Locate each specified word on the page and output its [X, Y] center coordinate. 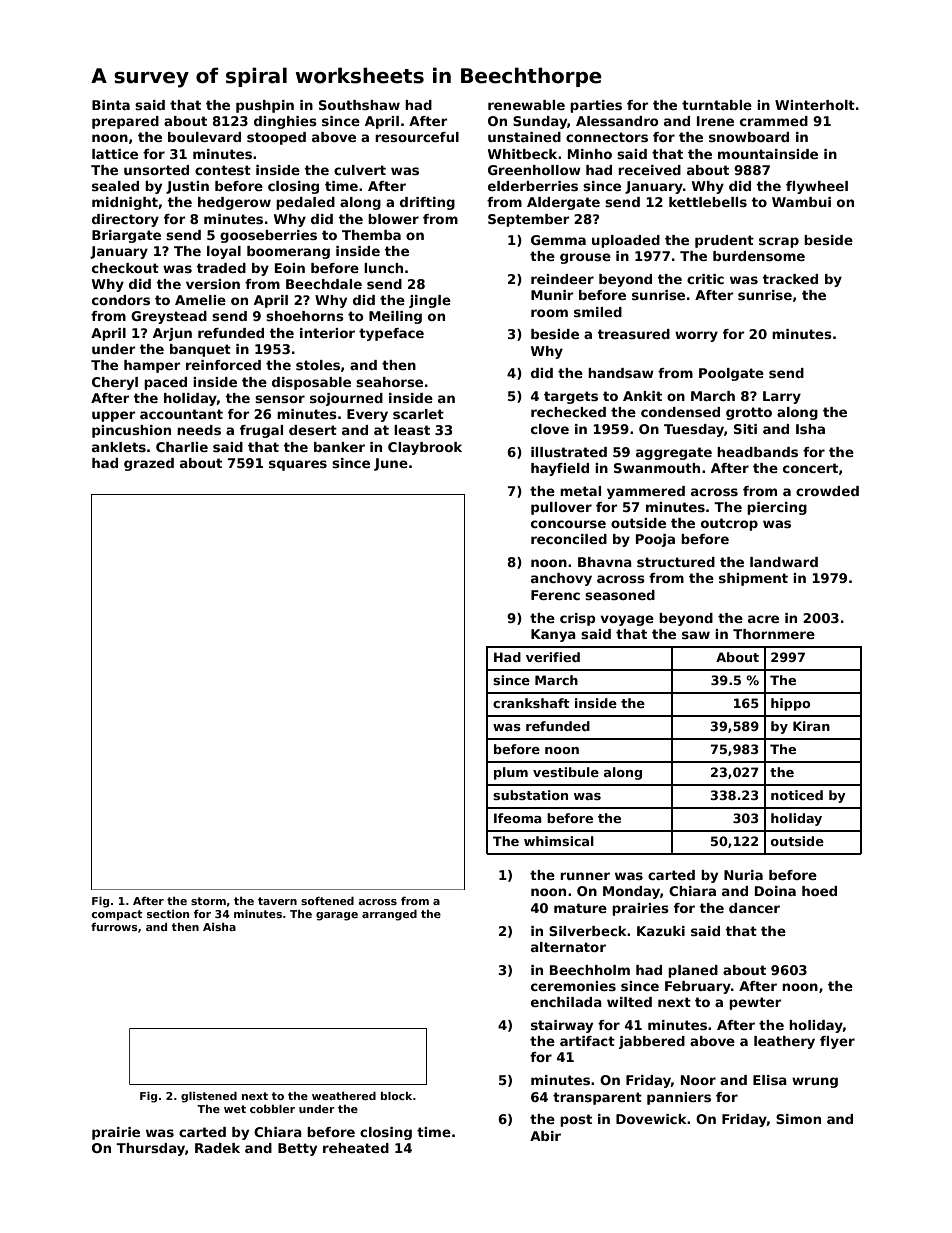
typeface [391, 334]
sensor [280, 399]
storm [208, 901]
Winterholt [815, 105]
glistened [209, 1097]
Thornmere [774, 634]
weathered [344, 1096]
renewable [526, 105]
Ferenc [555, 595]
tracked [790, 279]
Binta [111, 105]
